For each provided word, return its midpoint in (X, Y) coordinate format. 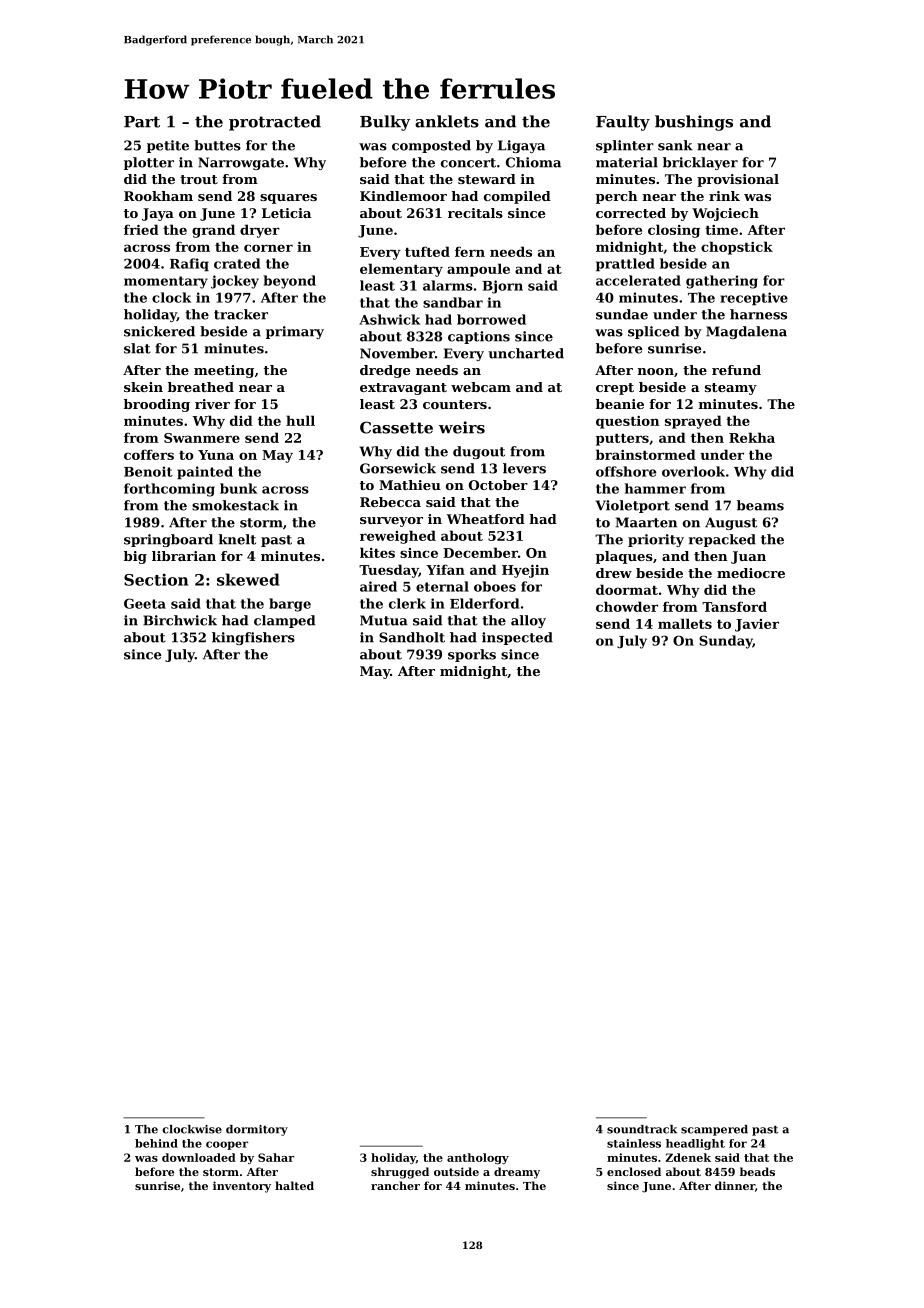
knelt (237, 539)
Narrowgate (241, 163)
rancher (395, 1185)
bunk (238, 488)
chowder (627, 606)
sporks (472, 655)
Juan (748, 557)
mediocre (751, 573)
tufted (427, 251)
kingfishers (253, 638)
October (498, 485)
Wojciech (725, 214)
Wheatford (486, 519)
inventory (242, 1187)
